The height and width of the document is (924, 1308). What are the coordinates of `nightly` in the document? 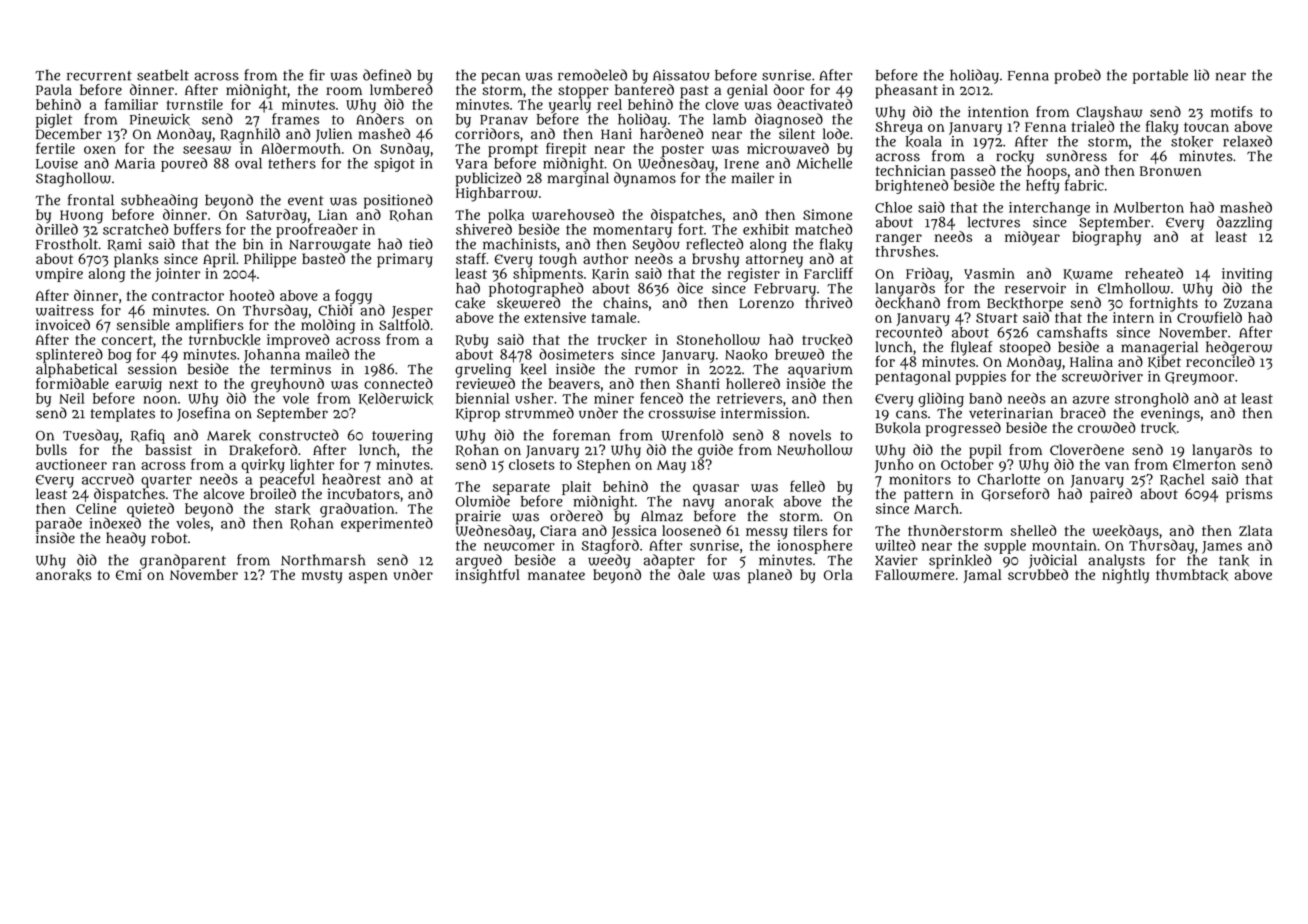 It's located at (1125, 576).
